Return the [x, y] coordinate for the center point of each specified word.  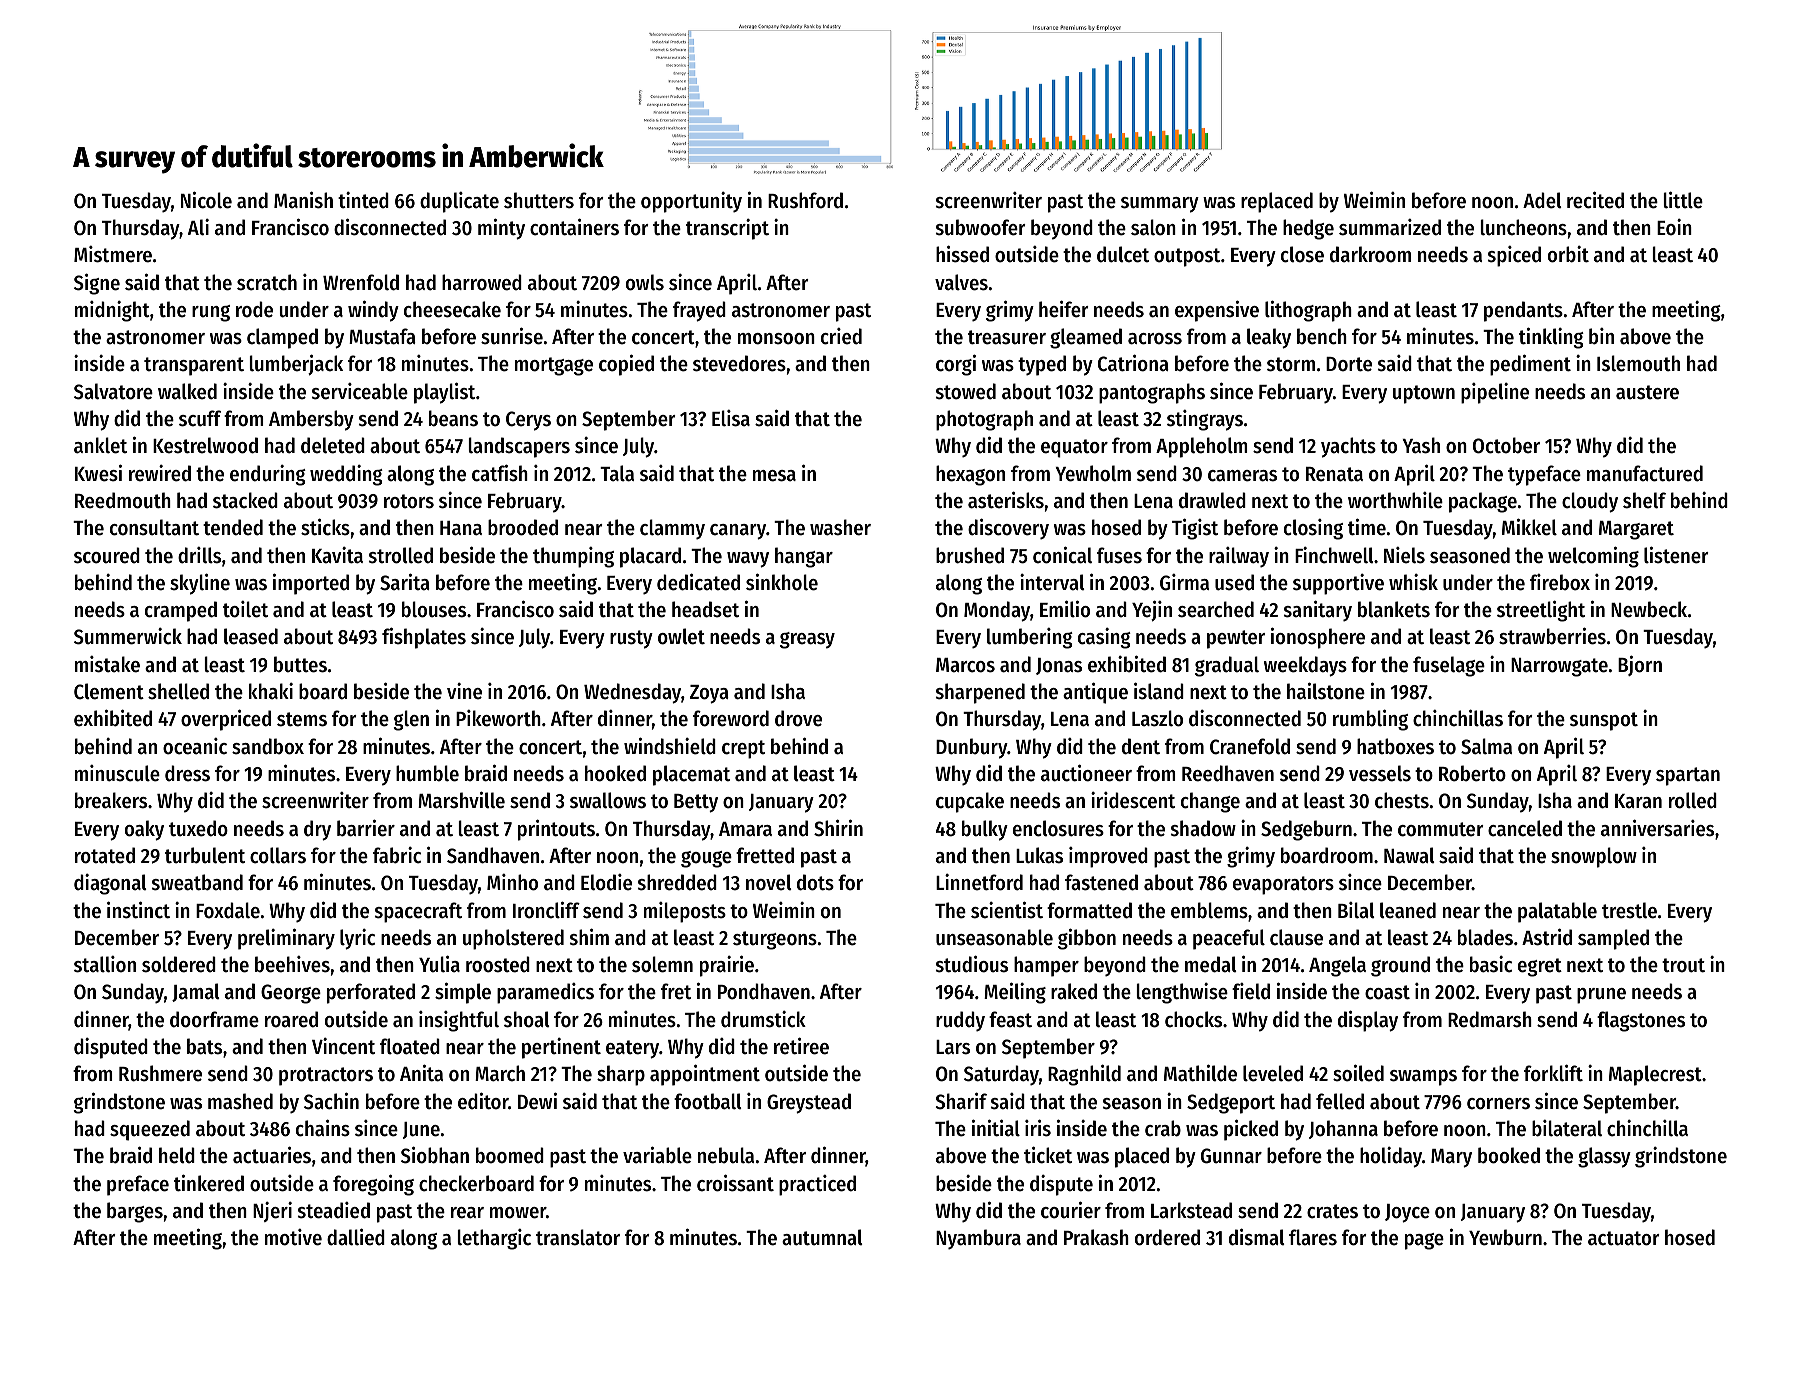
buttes [300, 664]
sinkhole [782, 582]
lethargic [494, 1239]
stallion [105, 964]
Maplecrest [1655, 1075]
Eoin [1674, 227]
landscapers [519, 447]
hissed [962, 254]
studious [972, 964]
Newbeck [1649, 609]
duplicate [459, 202]
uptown [1424, 394]
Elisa [731, 418]
